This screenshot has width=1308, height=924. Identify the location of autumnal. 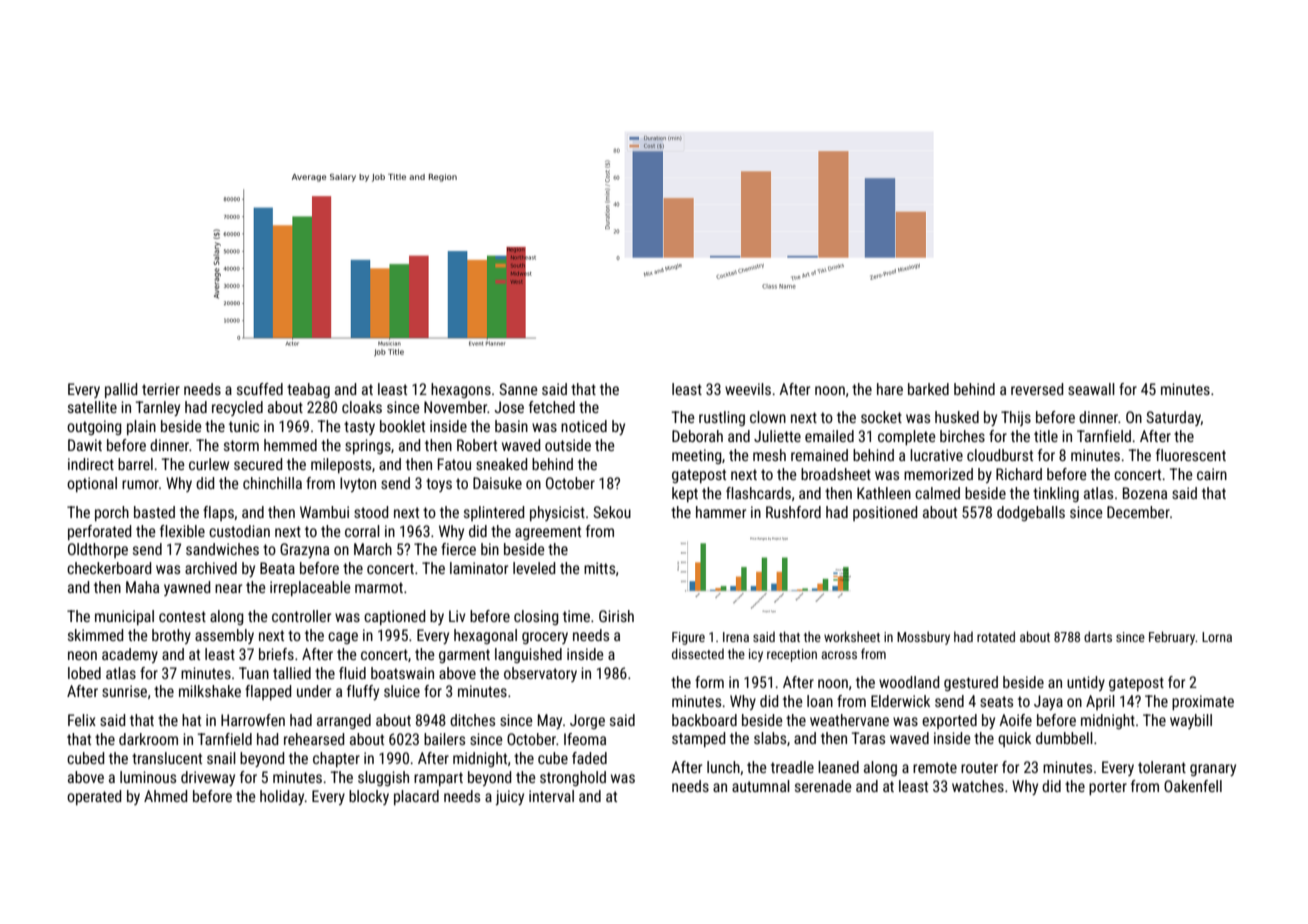
(761, 786).
